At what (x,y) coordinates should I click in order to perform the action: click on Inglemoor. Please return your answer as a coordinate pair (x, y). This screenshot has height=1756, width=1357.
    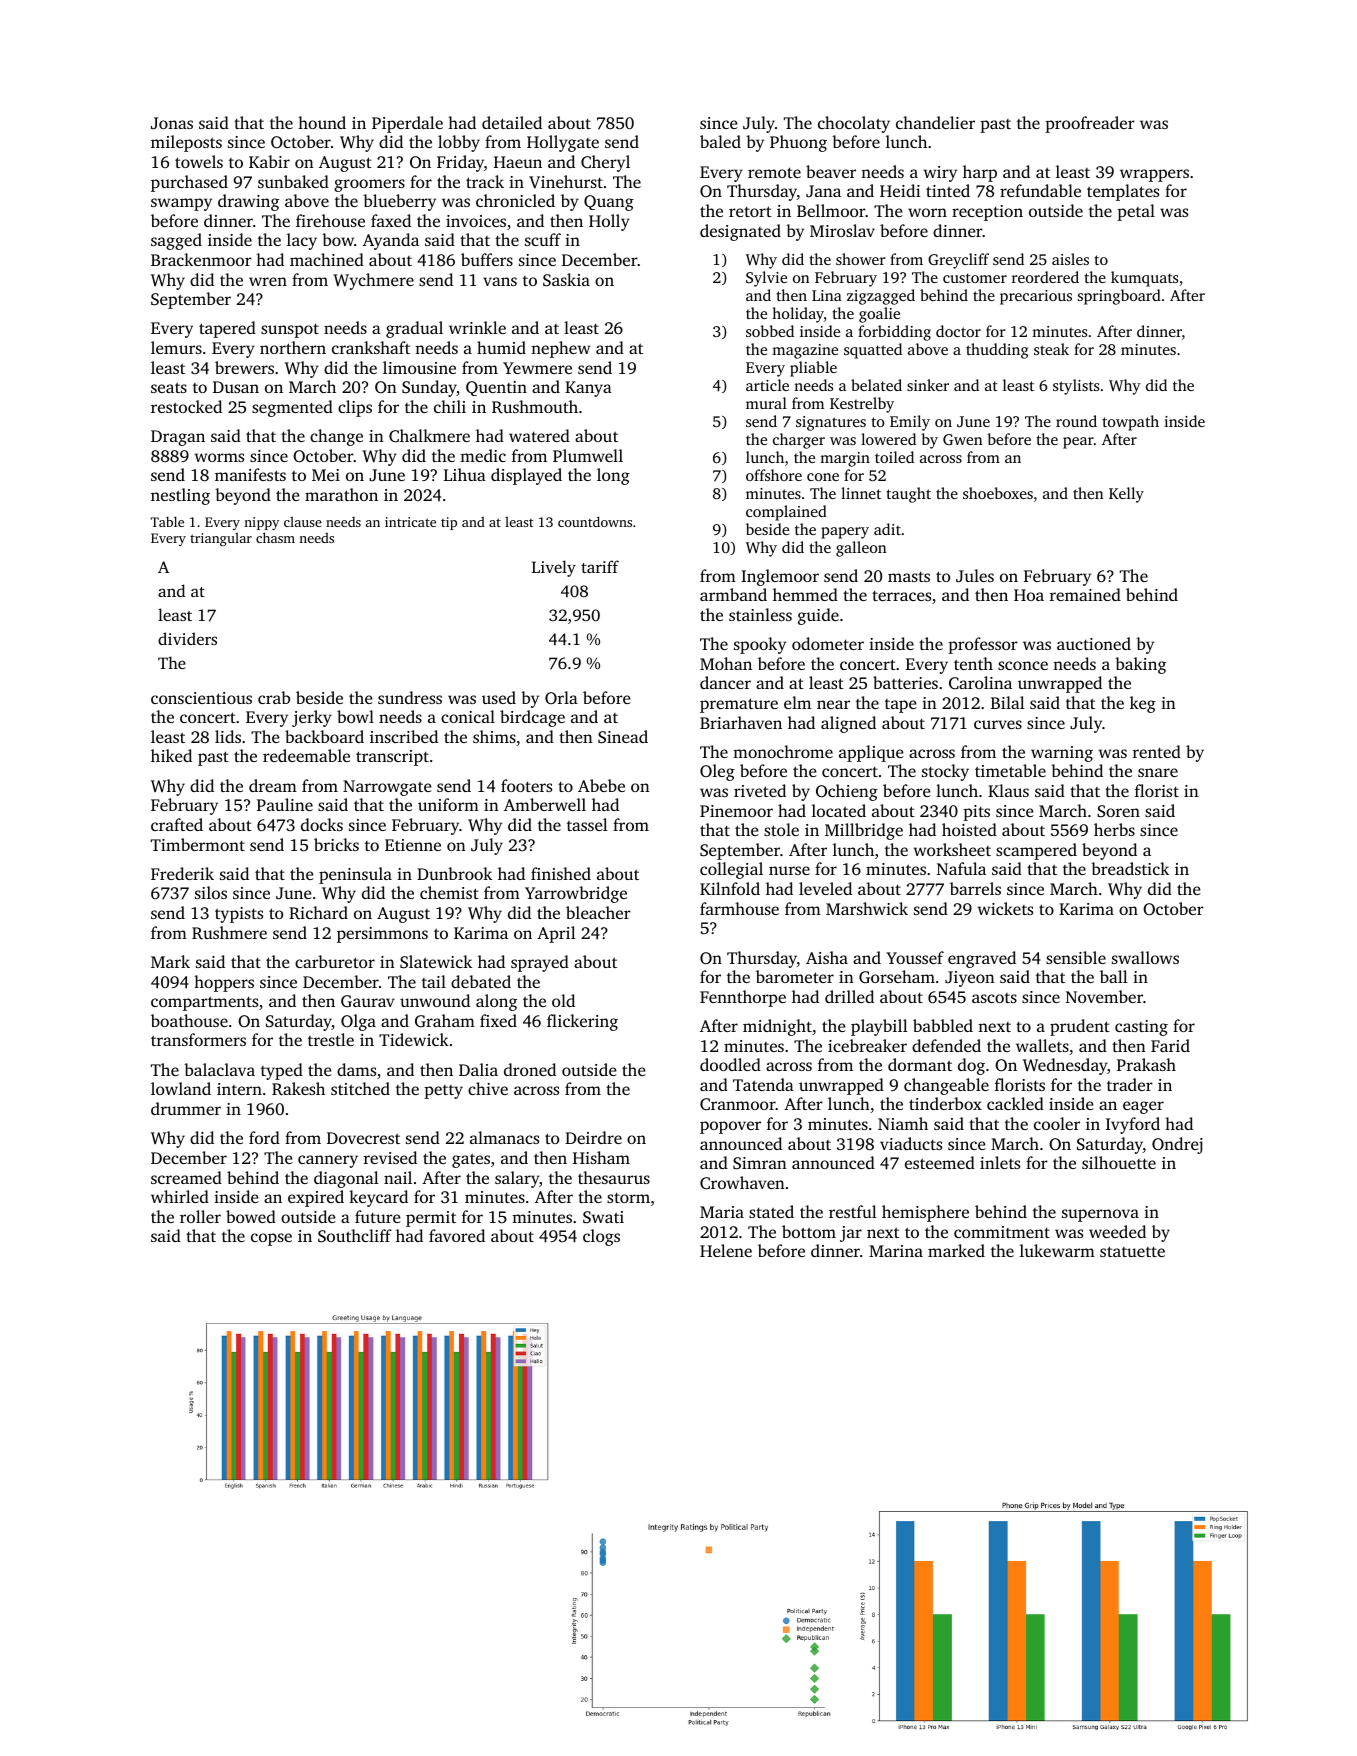
    Looking at the image, I should click on (780, 577).
